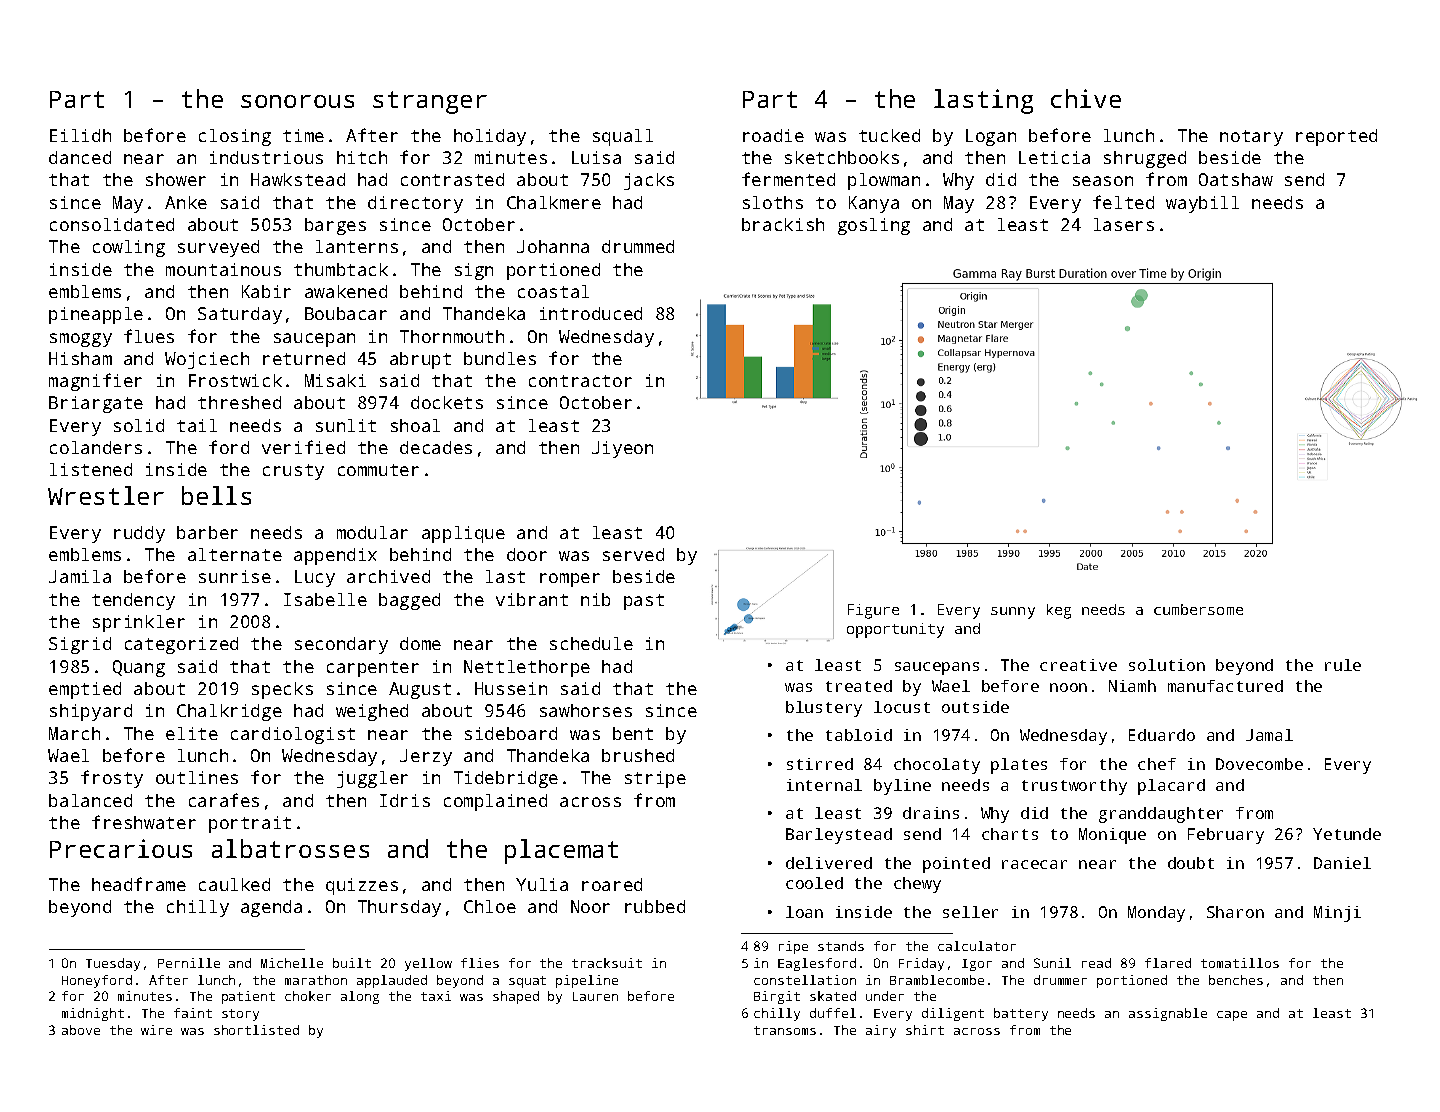  I want to click on wire, so click(156, 1030).
